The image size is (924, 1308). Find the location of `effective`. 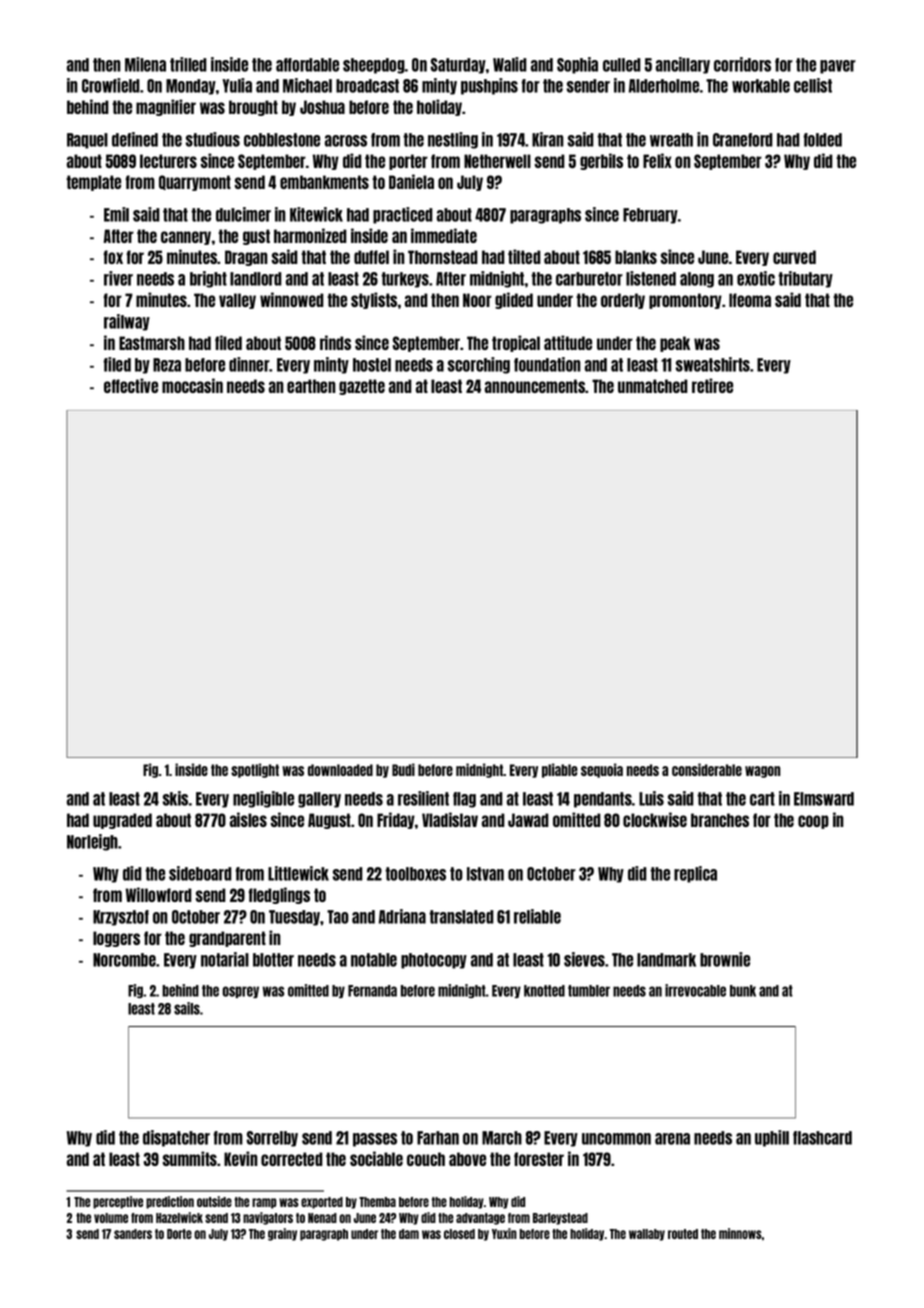

effective is located at coordinates (131, 385).
